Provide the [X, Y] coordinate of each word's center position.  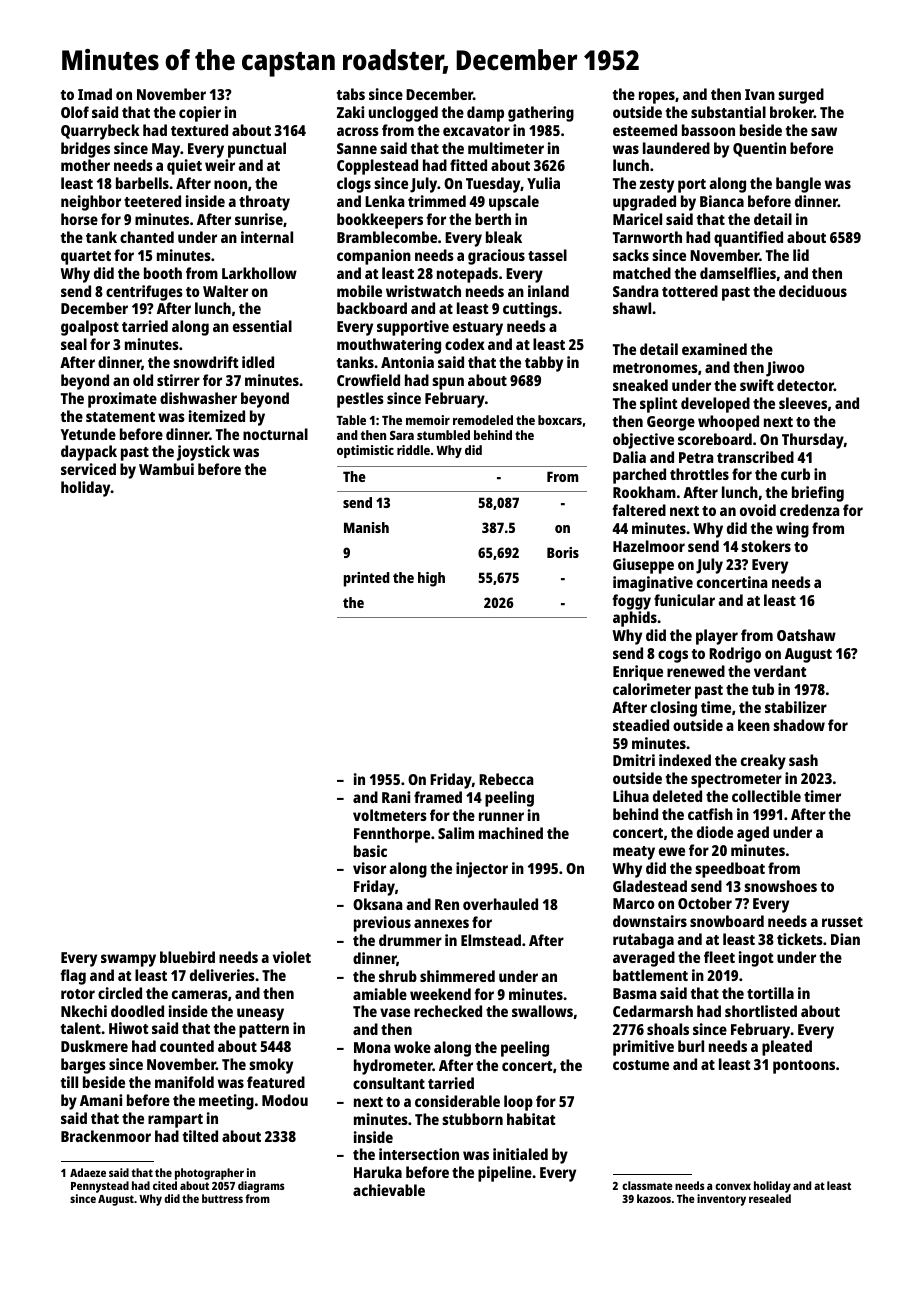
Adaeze [88, 1172]
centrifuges [144, 293]
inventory [721, 1200]
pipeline [505, 1174]
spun [448, 383]
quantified [748, 239]
